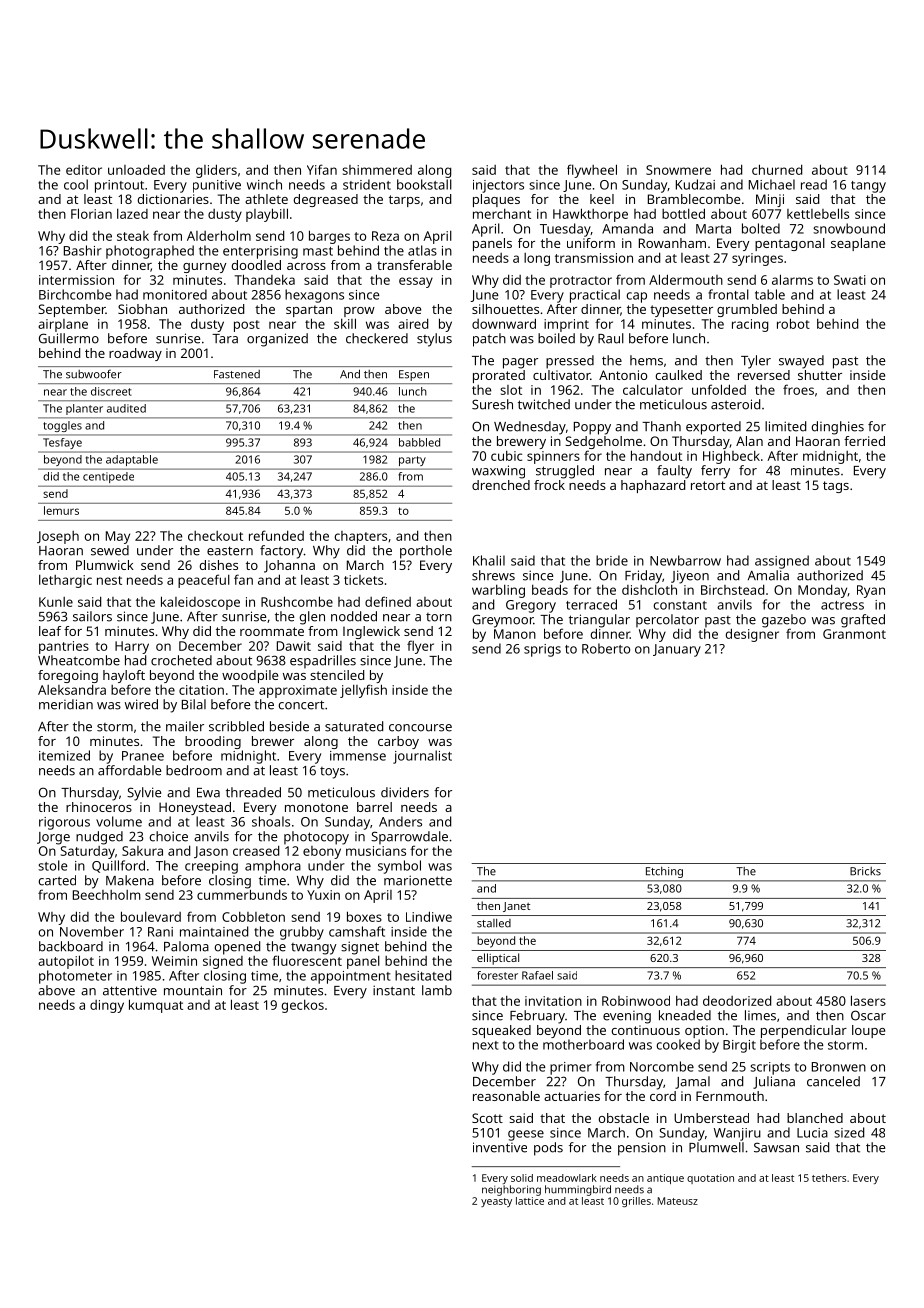  Describe the element at coordinates (496, 1202) in the screenshot. I see `yeasty` at that location.
